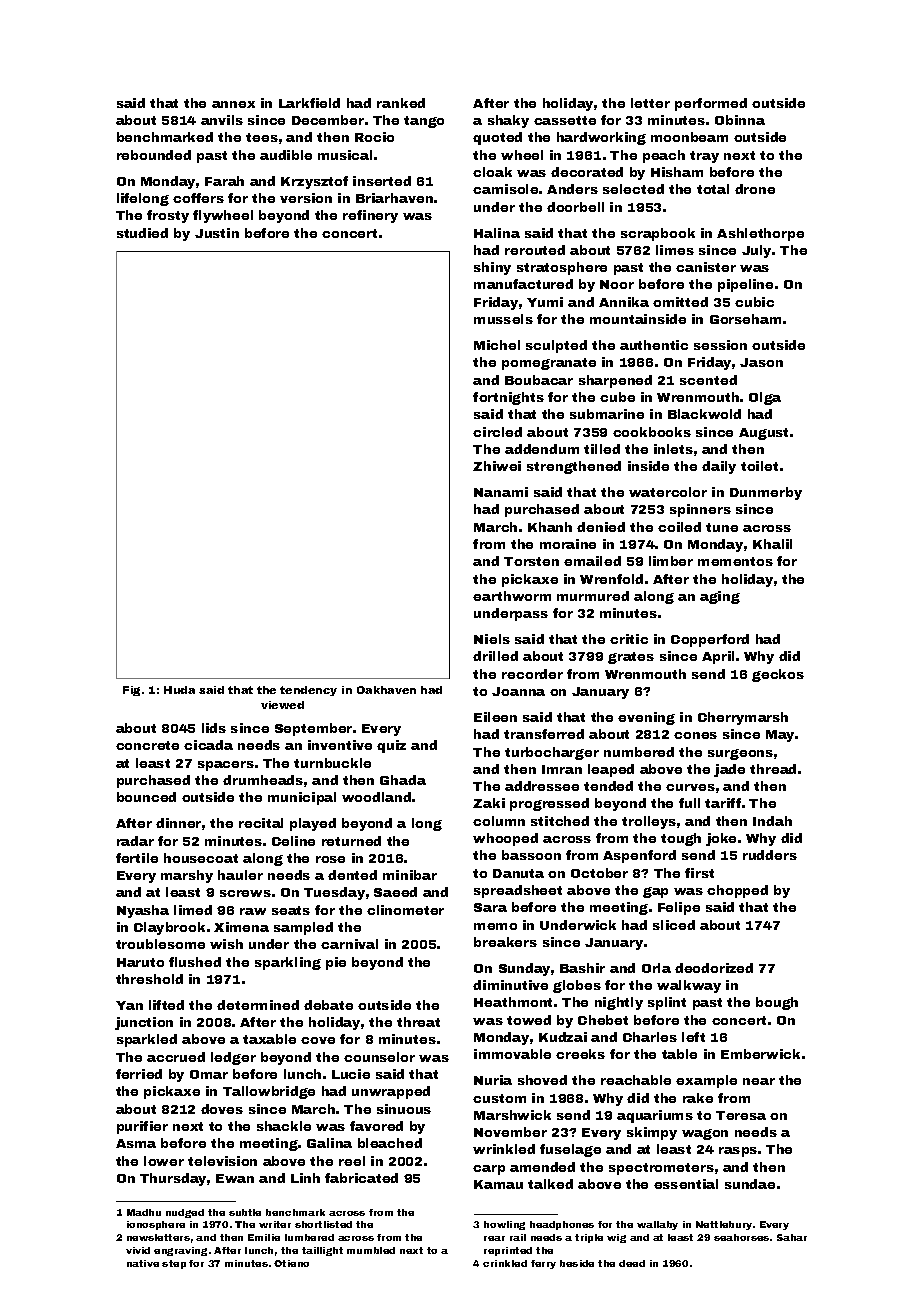 The image size is (924, 1308). I want to click on studied, so click(142, 233).
